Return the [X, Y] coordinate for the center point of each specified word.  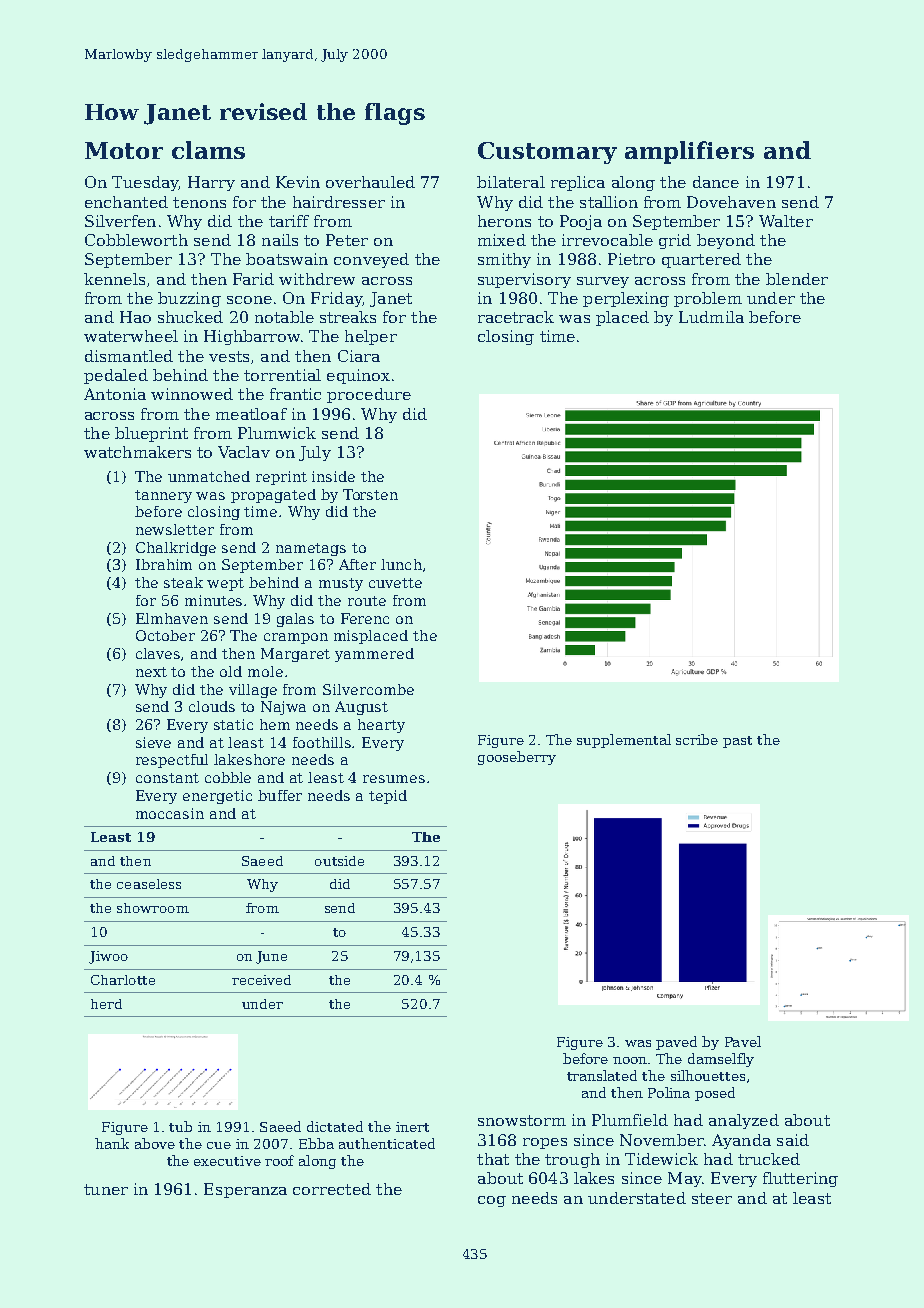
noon [630, 1060]
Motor [124, 150]
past [737, 742]
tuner [106, 1189]
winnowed [192, 394]
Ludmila [711, 317]
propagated [273, 496]
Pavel [743, 1041]
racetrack [516, 317]
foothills [323, 742]
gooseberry [517, 758]
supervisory [524, 280]
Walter [786, 221]
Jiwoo [108, 957]
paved [676, 1043]
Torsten [370, 494]
